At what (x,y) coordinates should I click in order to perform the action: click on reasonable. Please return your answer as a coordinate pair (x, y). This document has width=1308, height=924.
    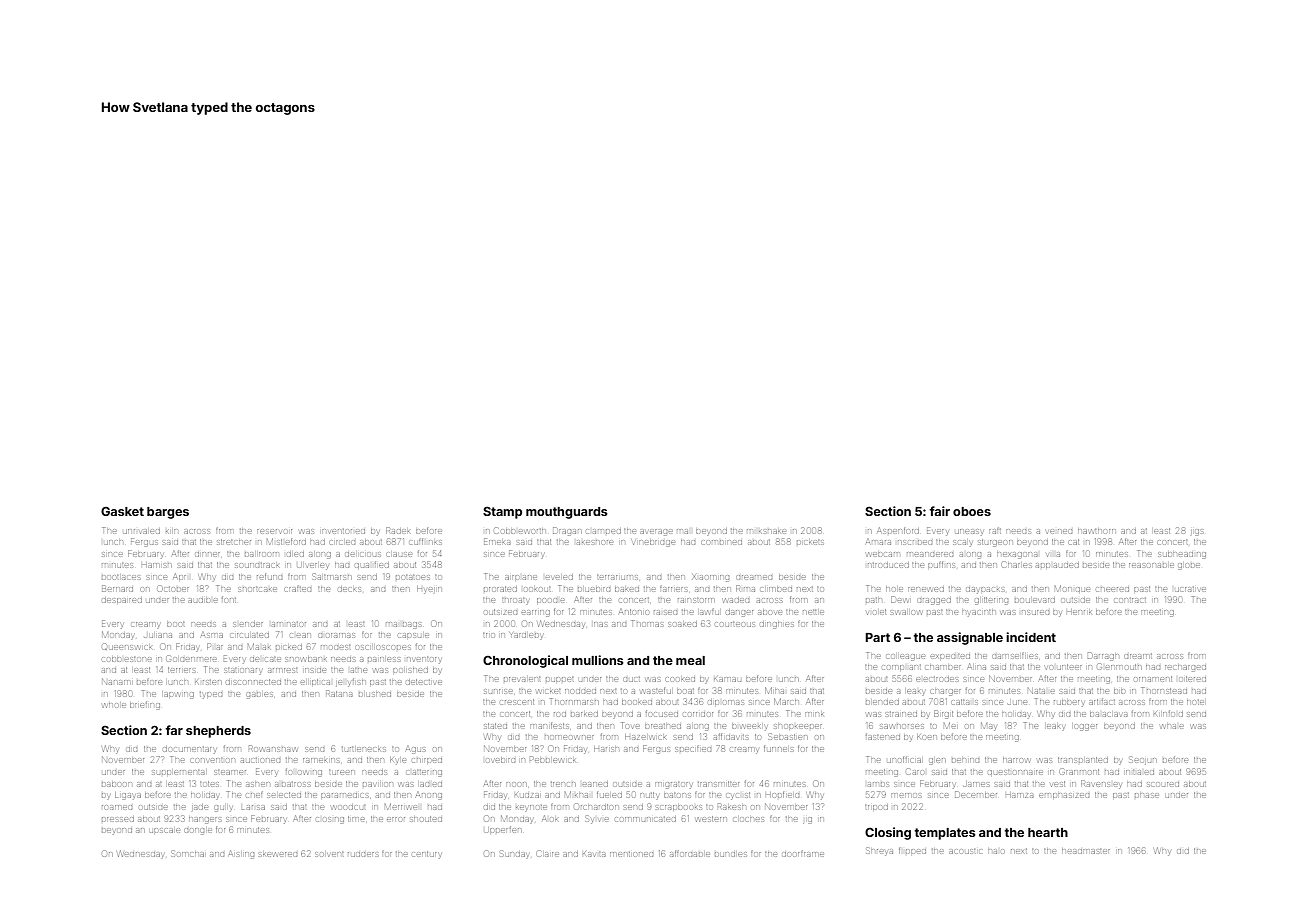
    Looking at the image, I should click on (1151, 565).
